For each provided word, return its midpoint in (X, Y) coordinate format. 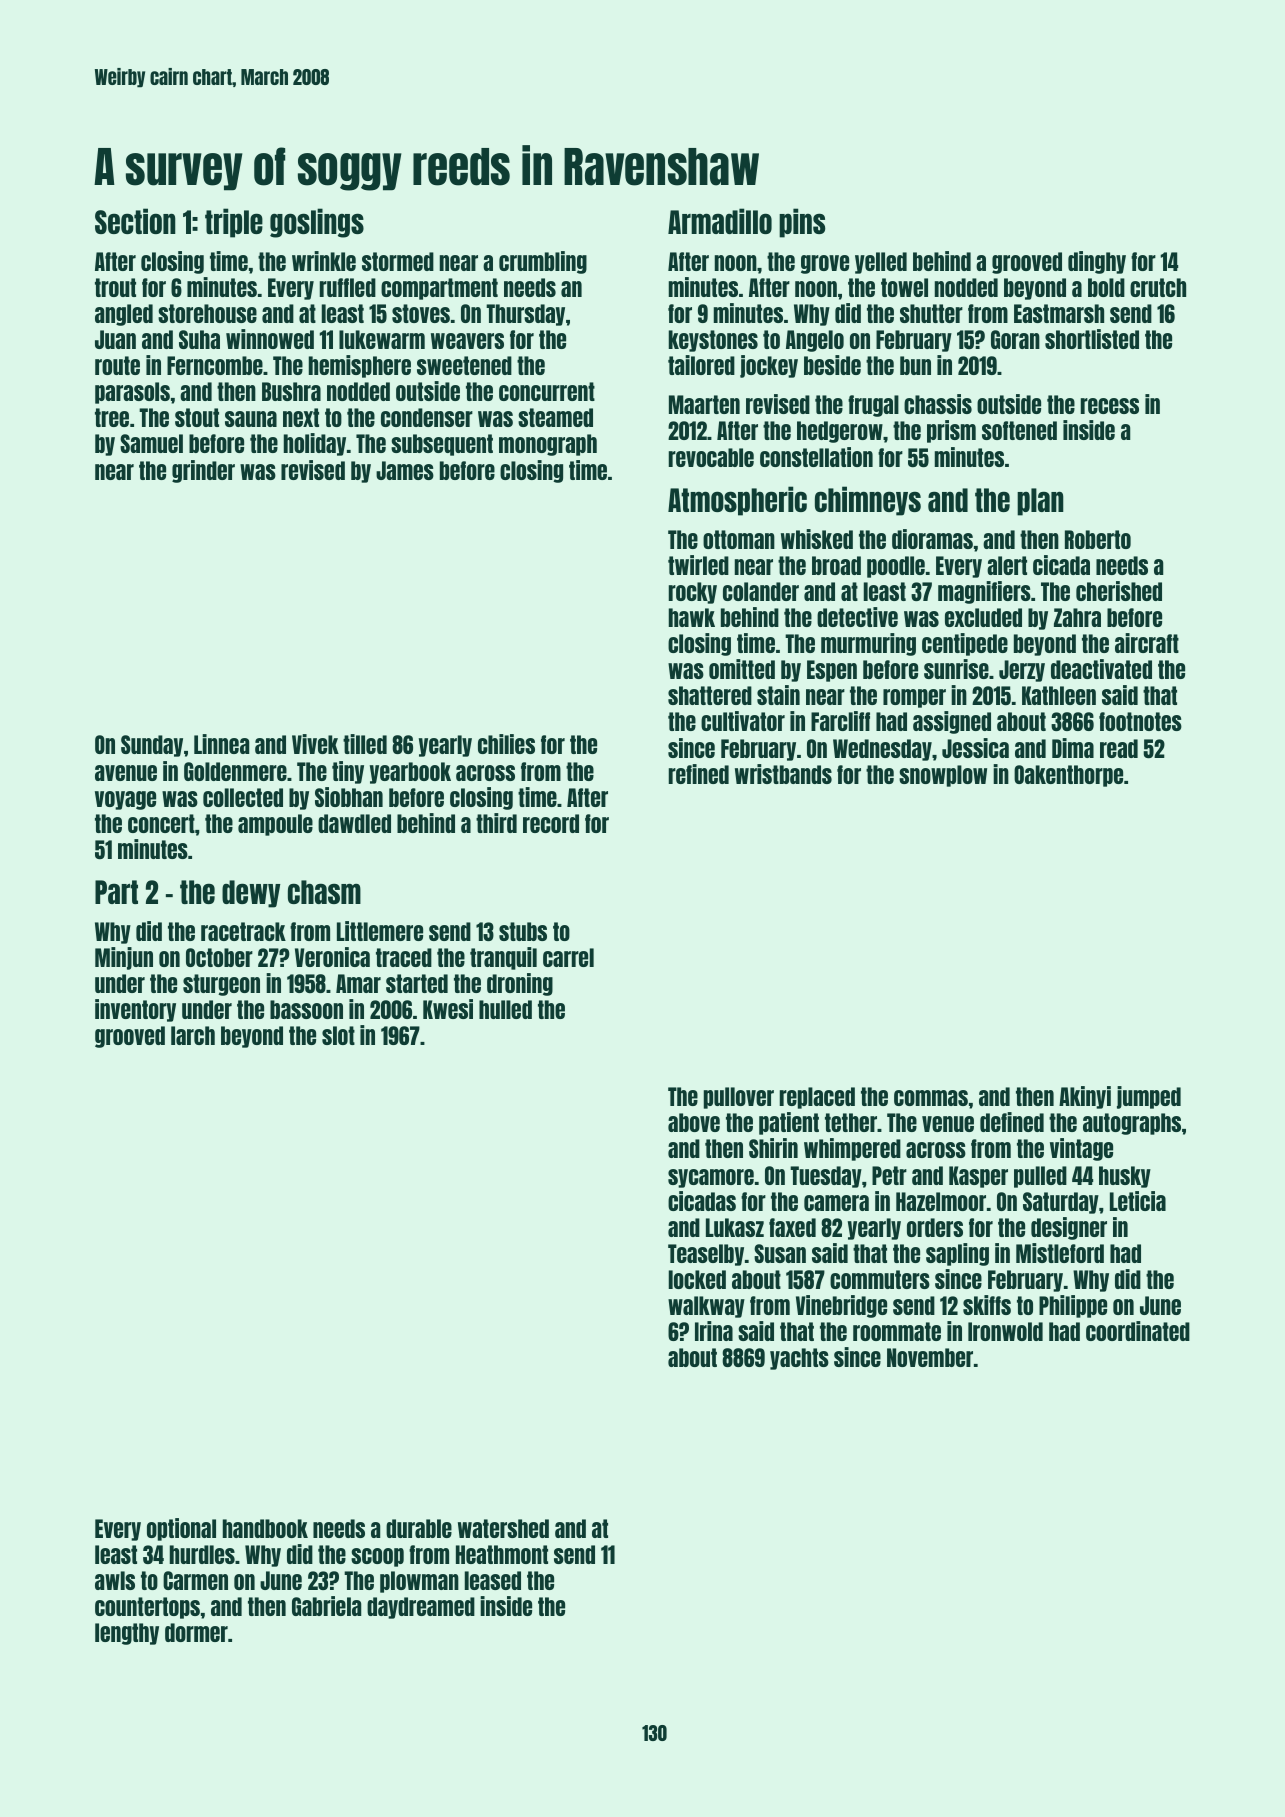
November (930, 1357)
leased (493, 1580)
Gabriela (326, 1606)
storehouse (207, 313)
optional (181, 1529)
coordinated (1138, 1331)
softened (1019, 430)
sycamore (711, 1178)
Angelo (815, 341)
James (405, 470)
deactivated (1101, 669)
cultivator (743, 721)
